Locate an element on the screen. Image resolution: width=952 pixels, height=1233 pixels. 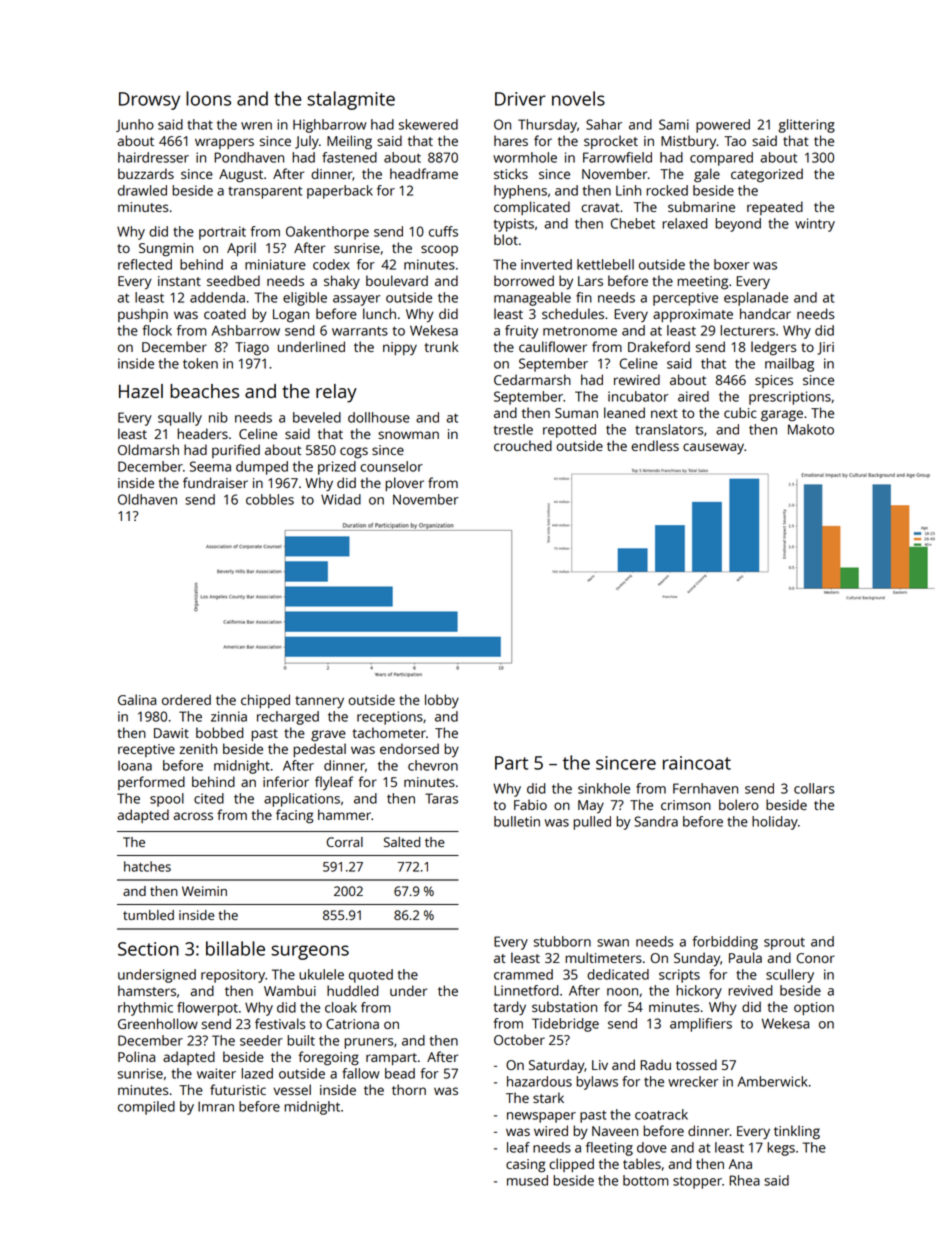
approximate is located at coordinates (693, 315).
